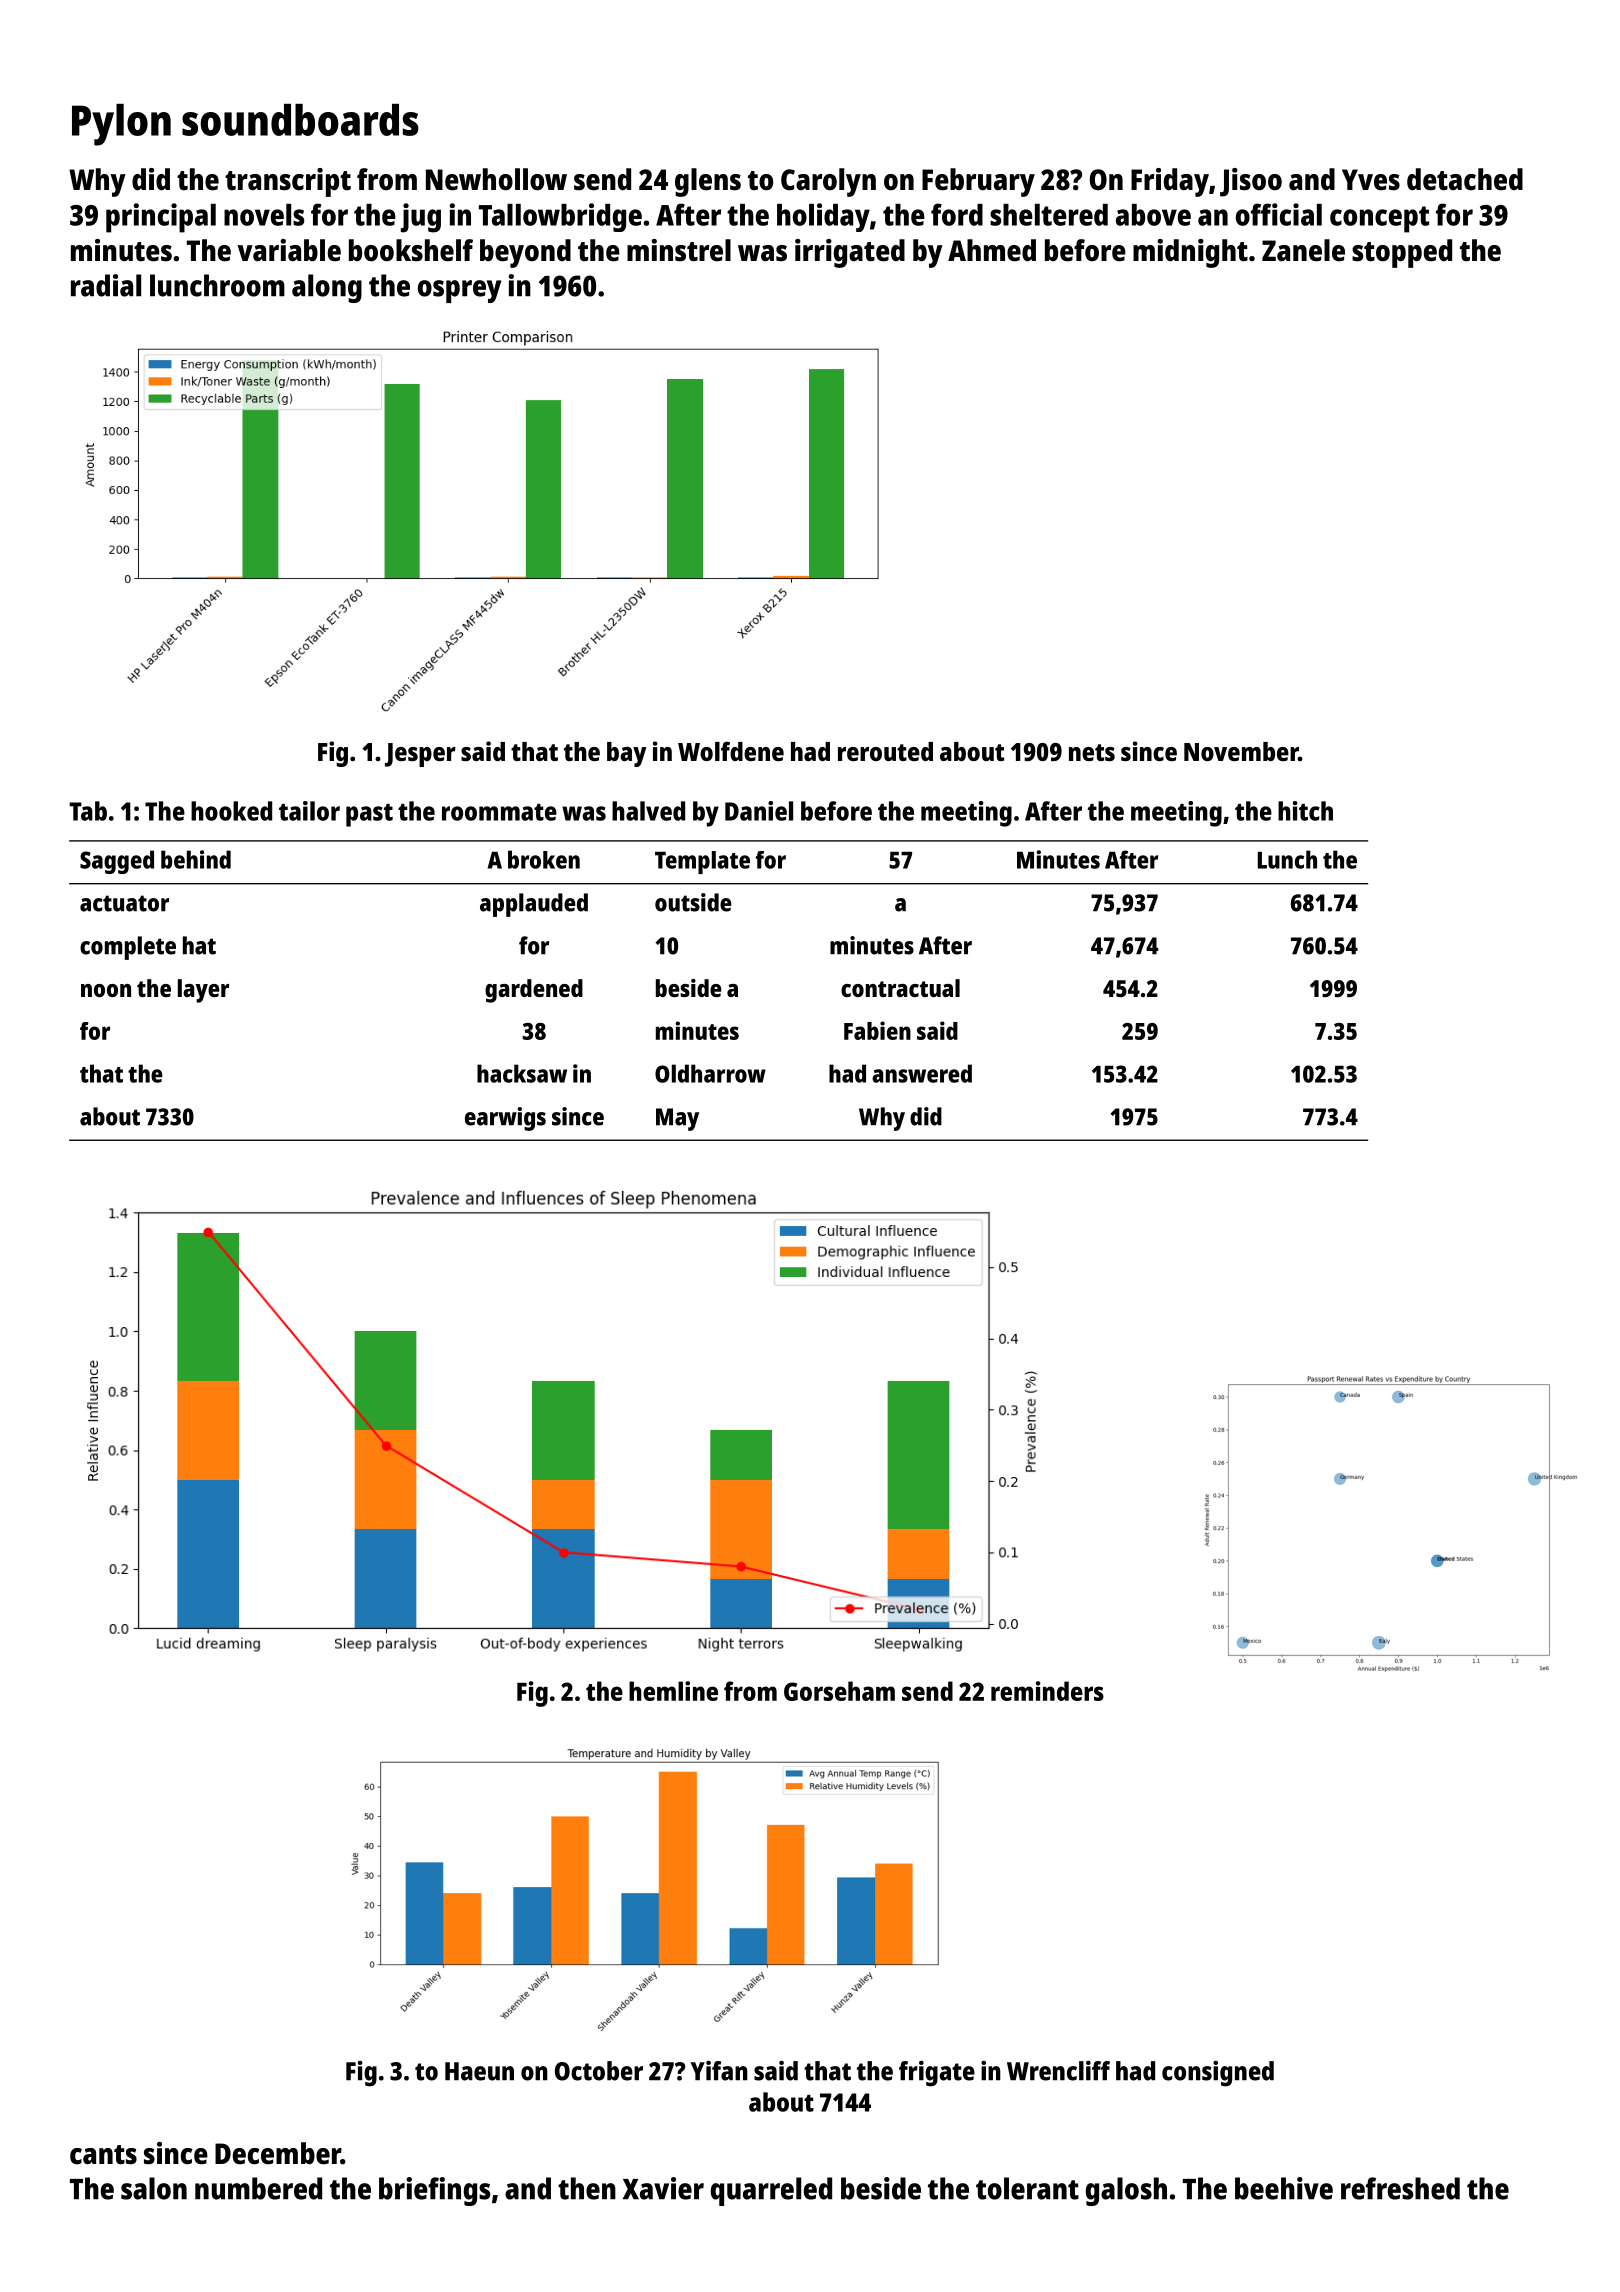 The image size is (1620, 2292). Describe the element at coordinates (1305, 811) in the screenshot. I see `hitch` at that location.
